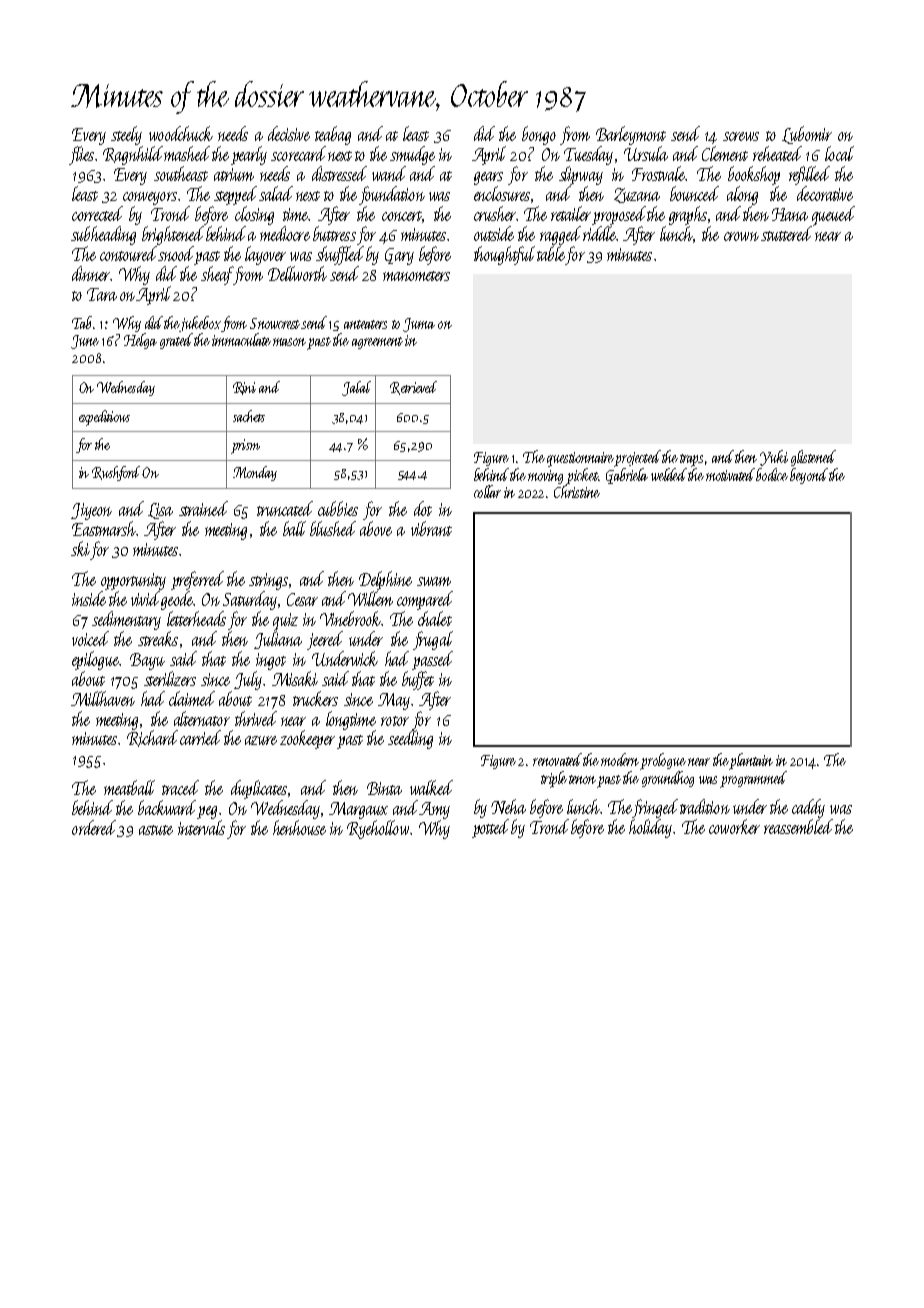 The height and width of the document is (1308, 924). Describe the element at coordinates (376, 528) in the document. I see `above` at that location.
